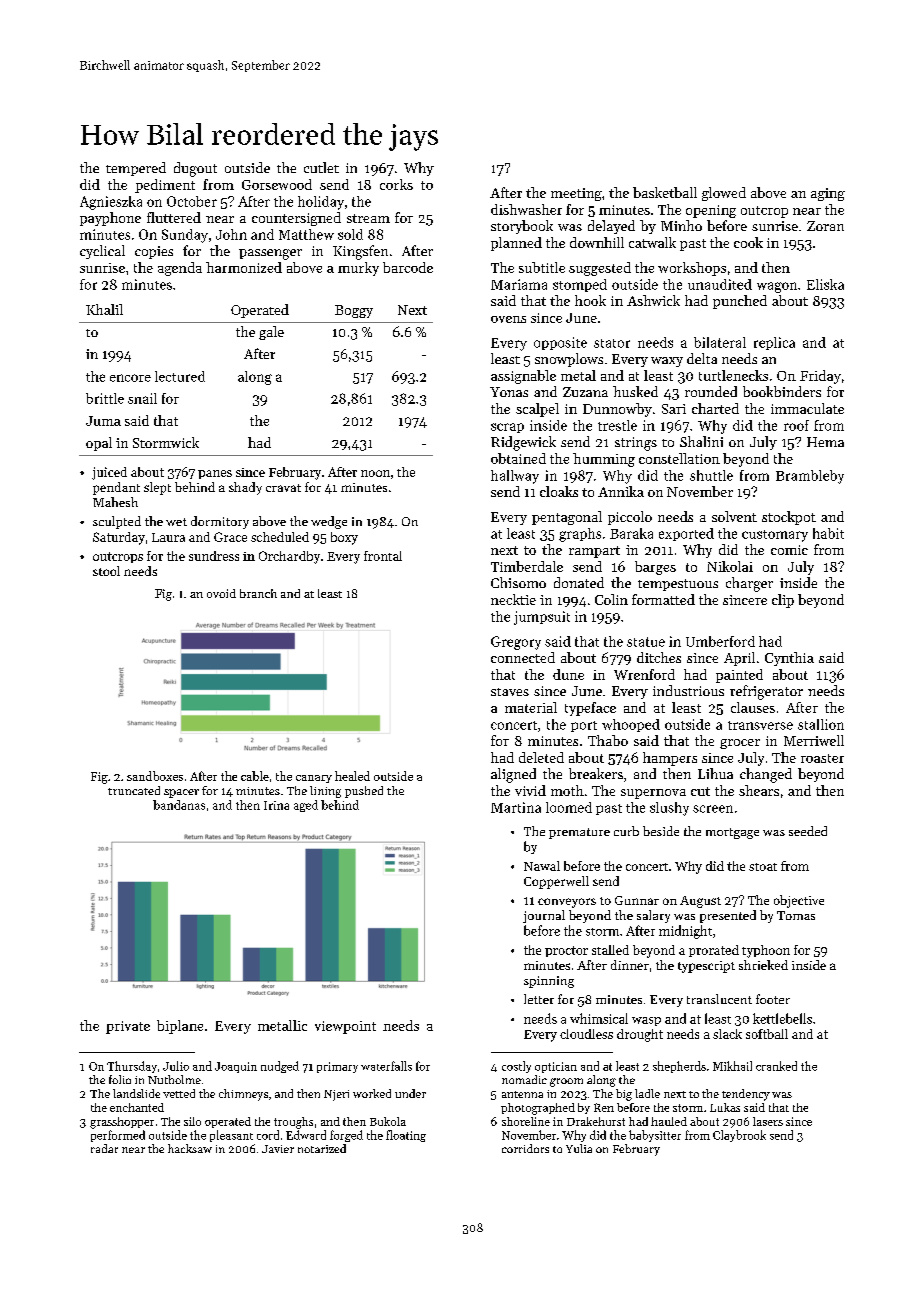 Image resolution: width=924 pixels, height=1311 pixels. Describe the element at coordinates (215, 474) in the screenshot. I see `panes` at that location.
